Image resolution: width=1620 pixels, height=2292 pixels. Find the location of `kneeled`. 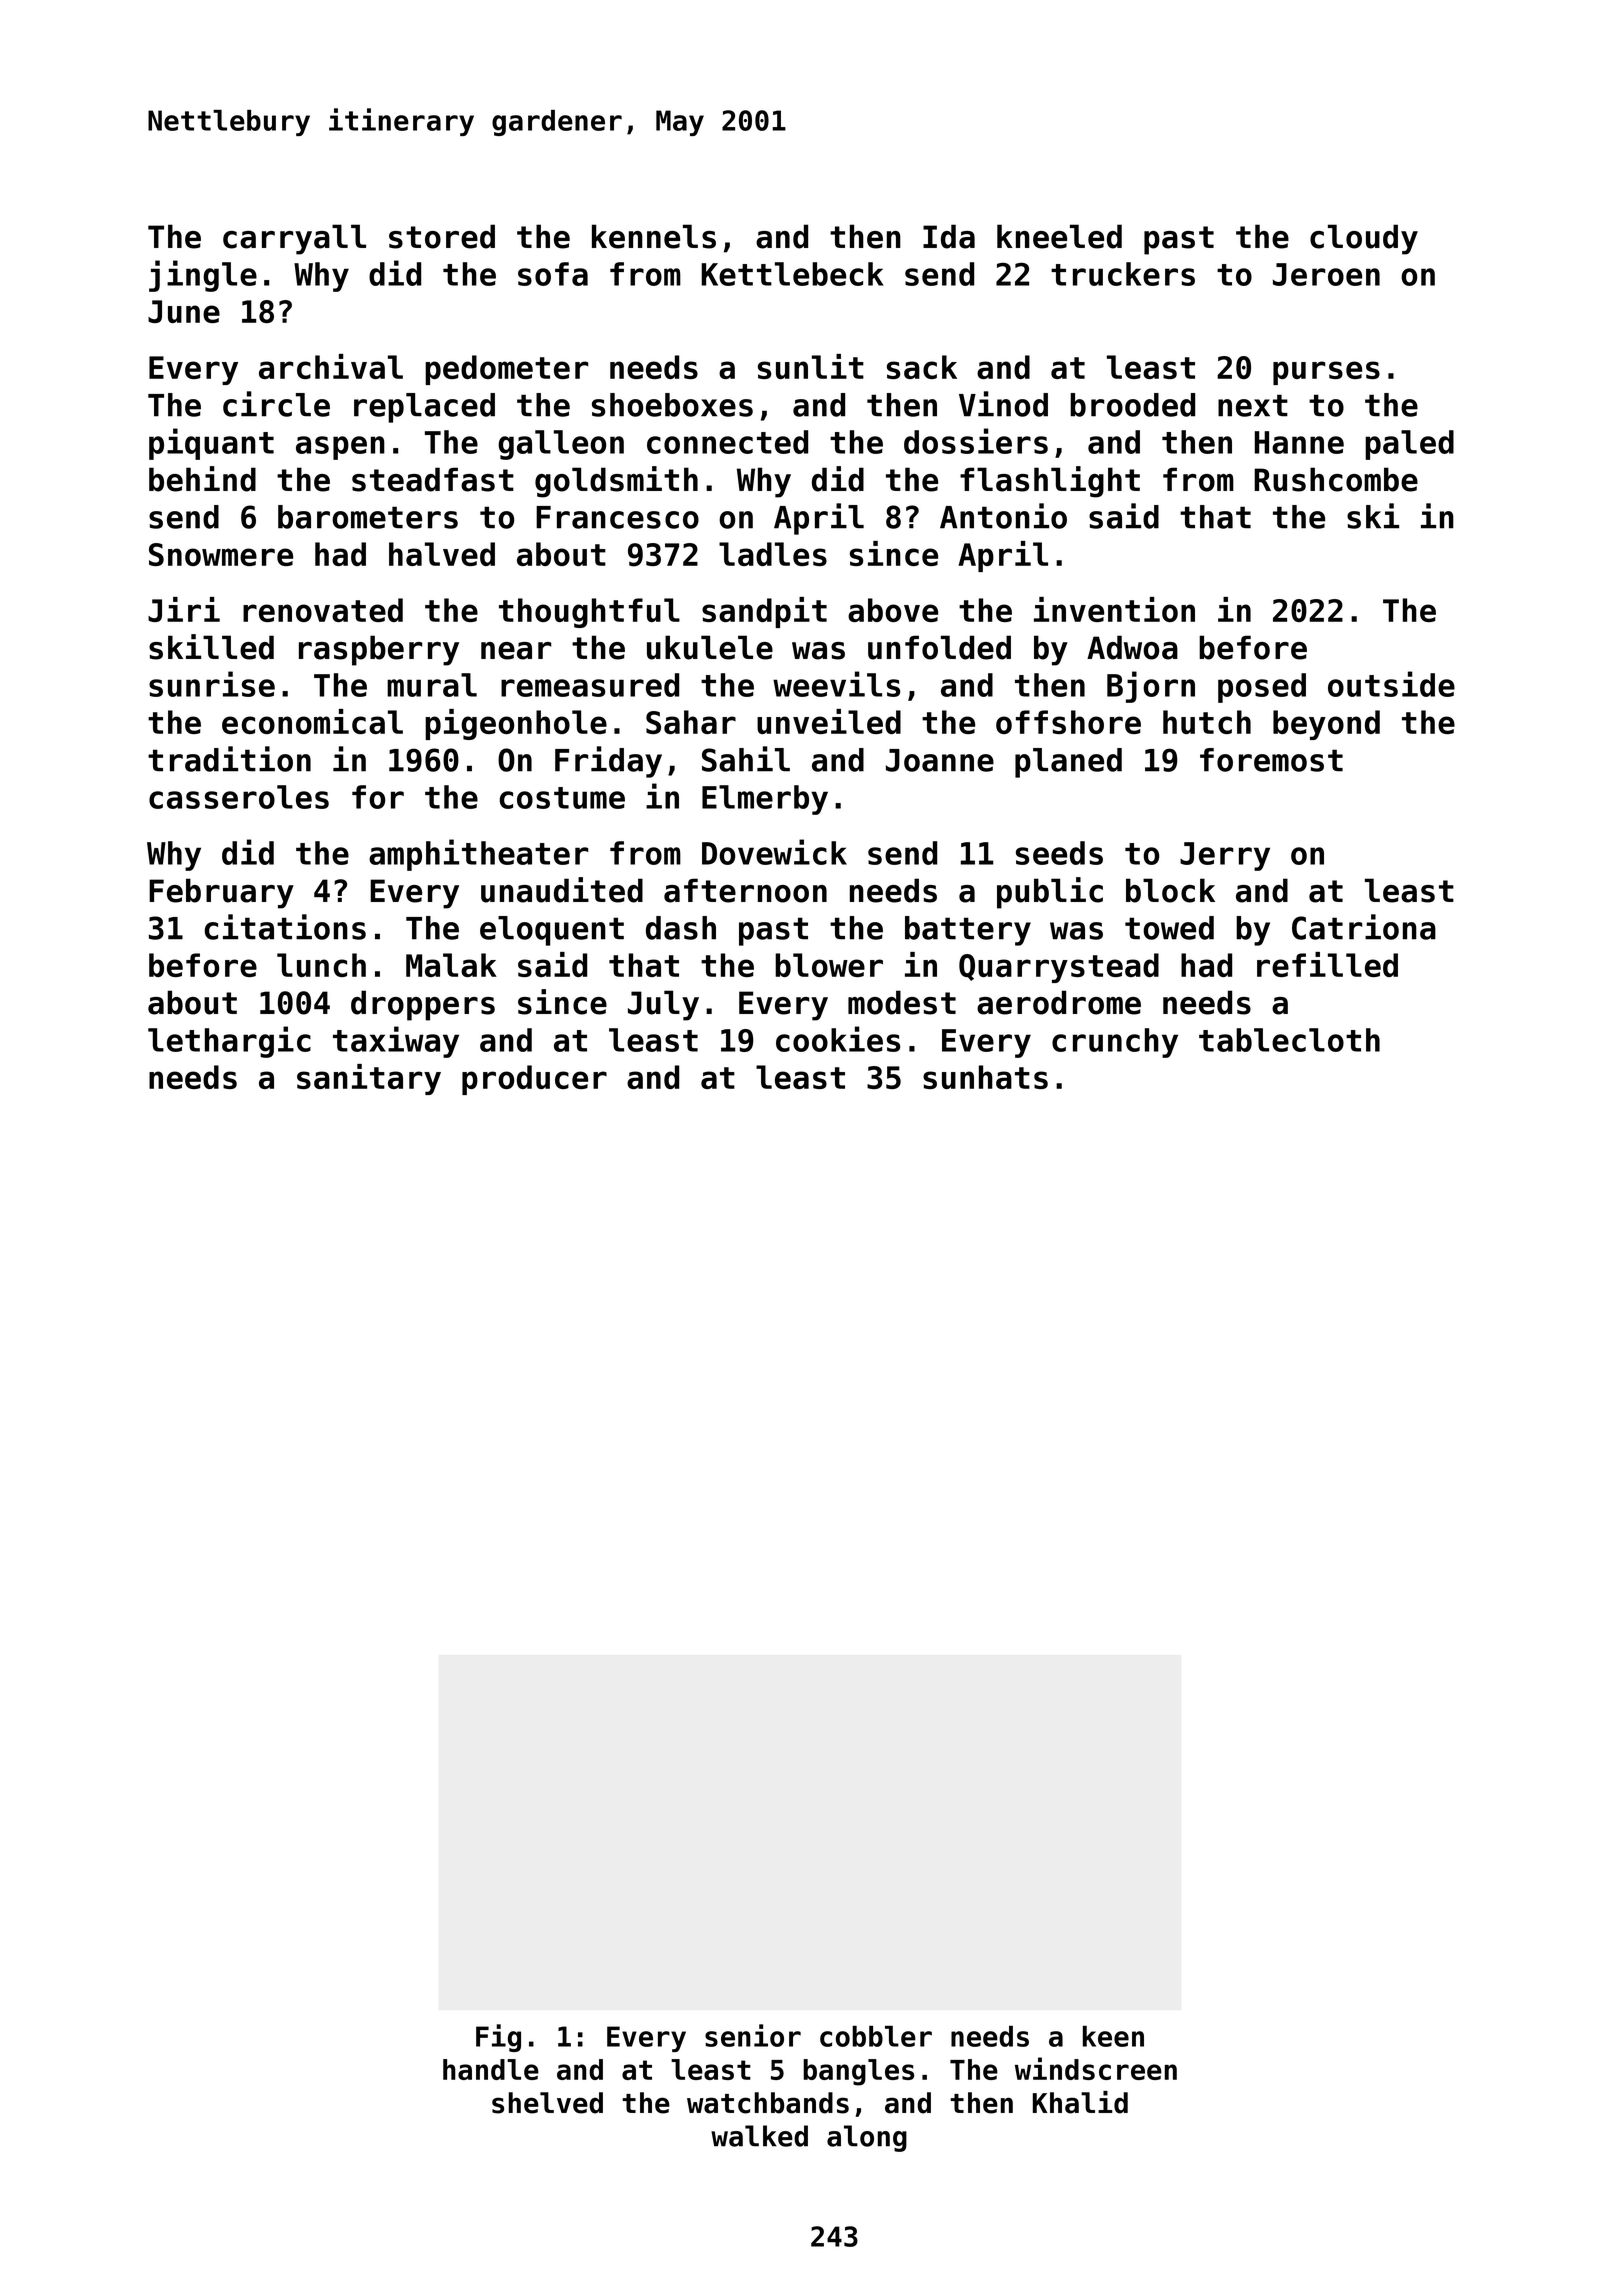

kneeled is located at coordinates (1059, 236).
